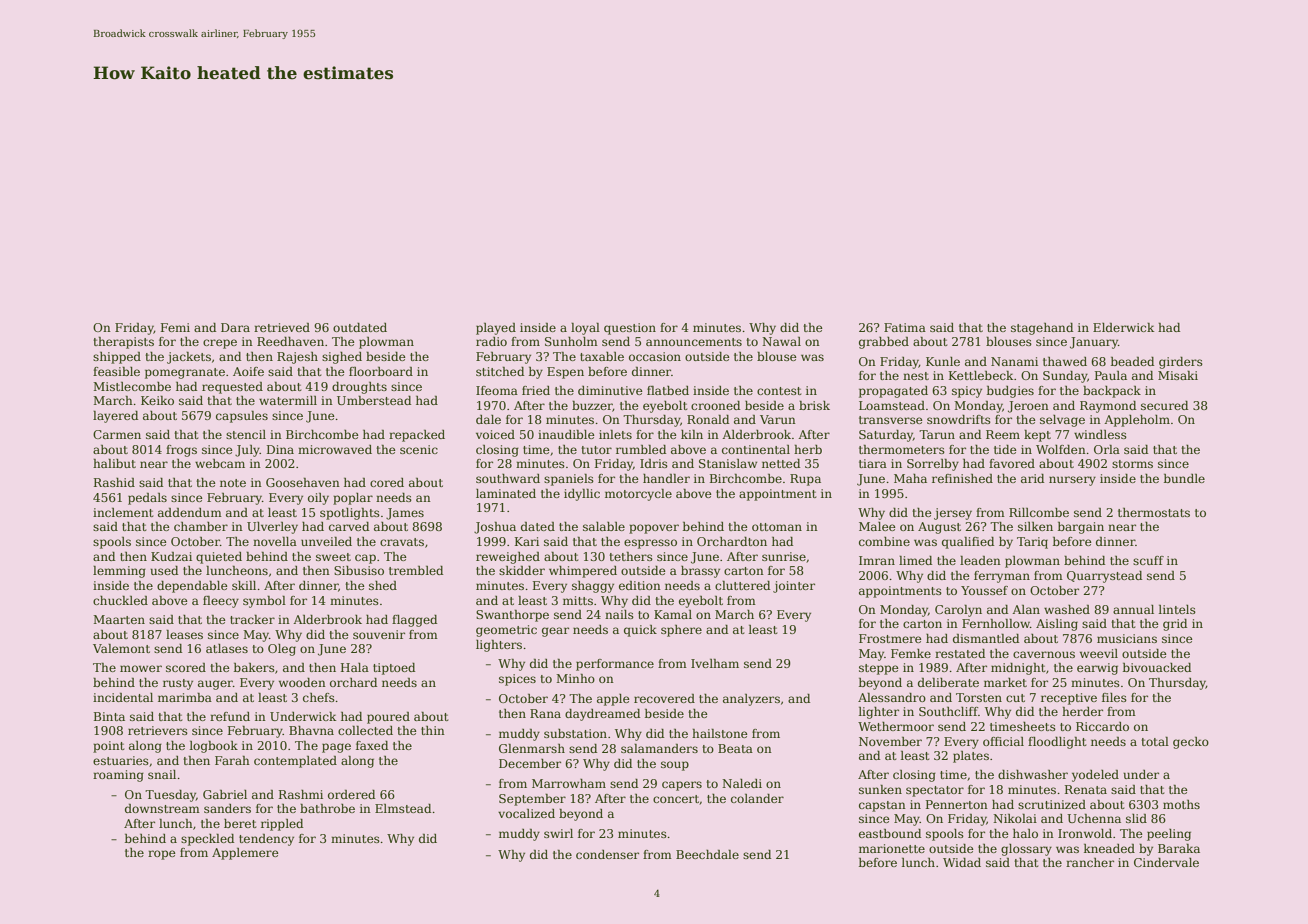 This screenshot has height=924, width=1308. I want to click on Femi, so click(175, 327).
